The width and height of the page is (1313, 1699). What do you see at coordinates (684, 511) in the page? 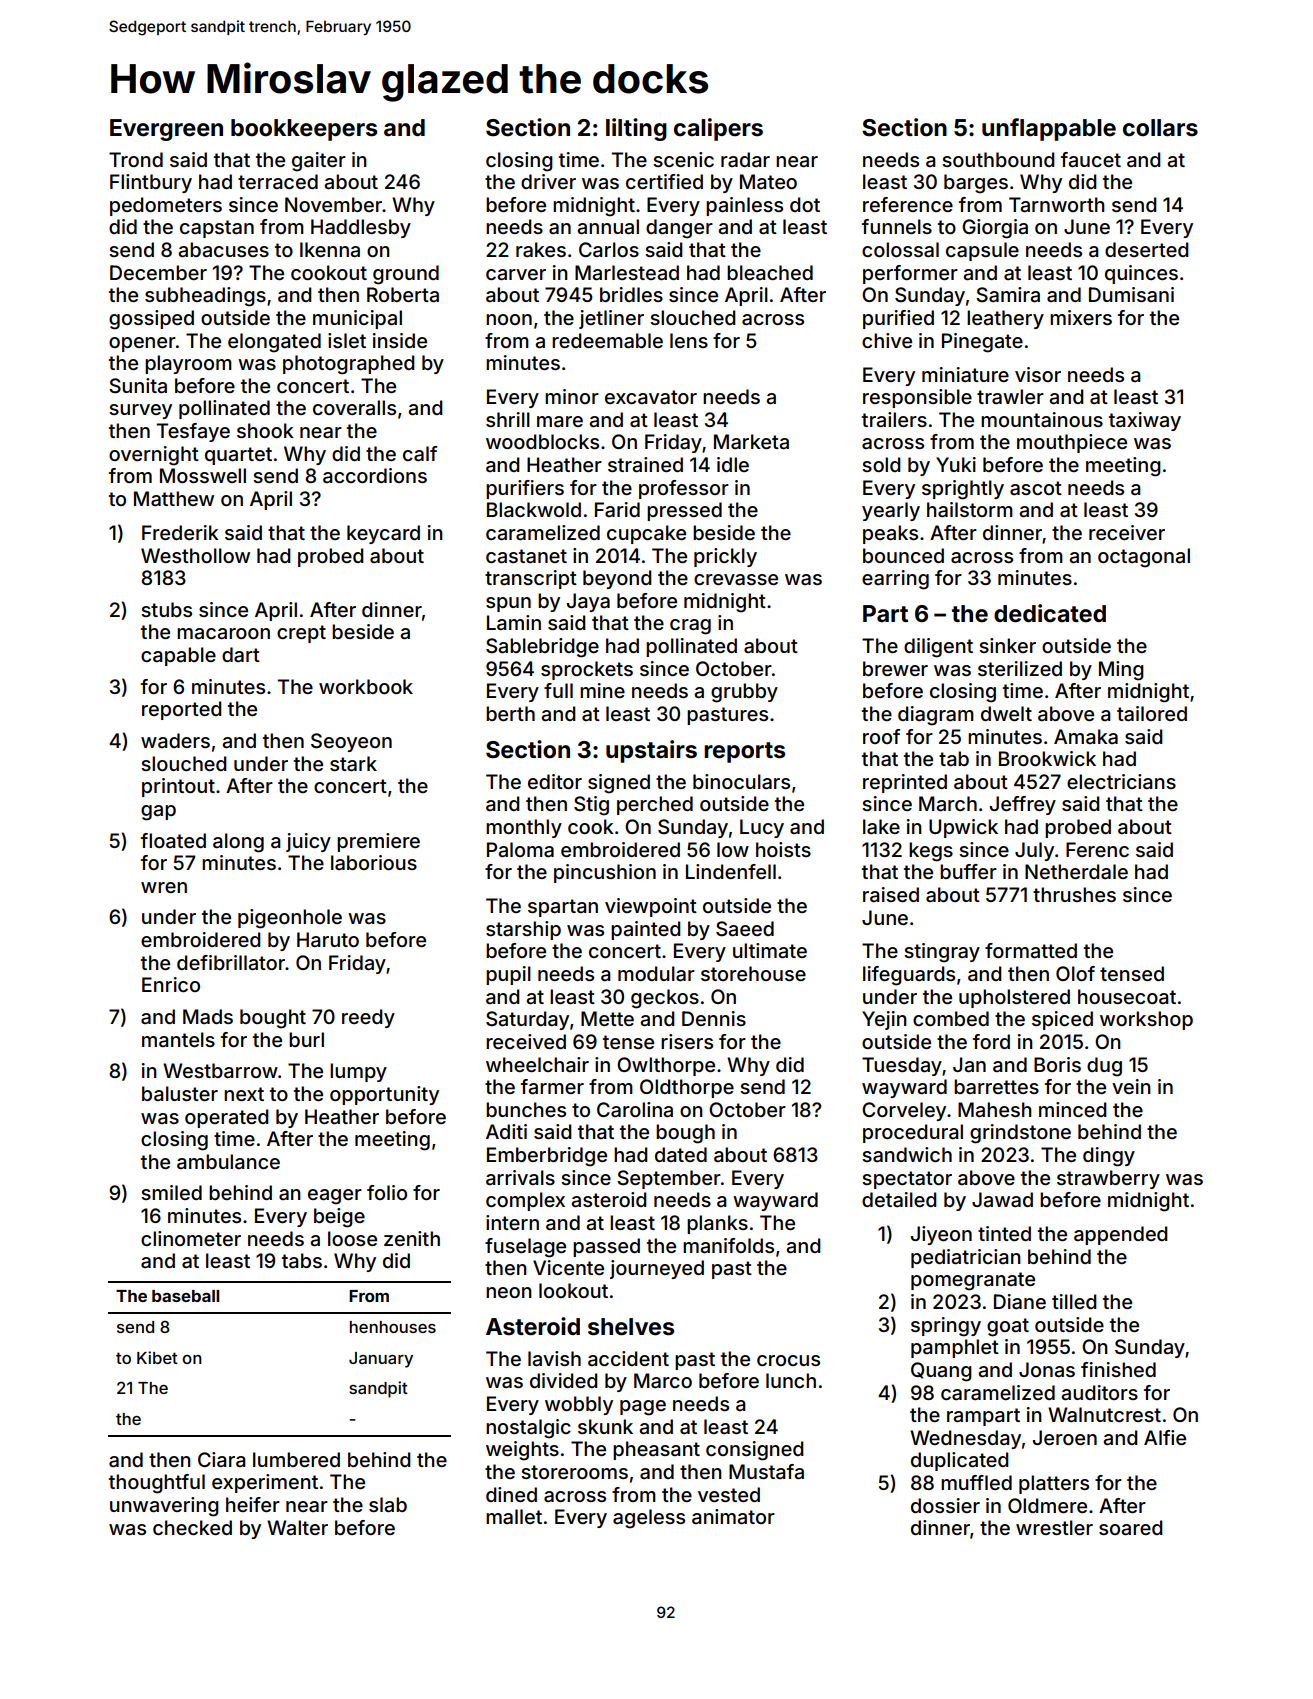
I see `pressed` at bounding box center [684, 511].
